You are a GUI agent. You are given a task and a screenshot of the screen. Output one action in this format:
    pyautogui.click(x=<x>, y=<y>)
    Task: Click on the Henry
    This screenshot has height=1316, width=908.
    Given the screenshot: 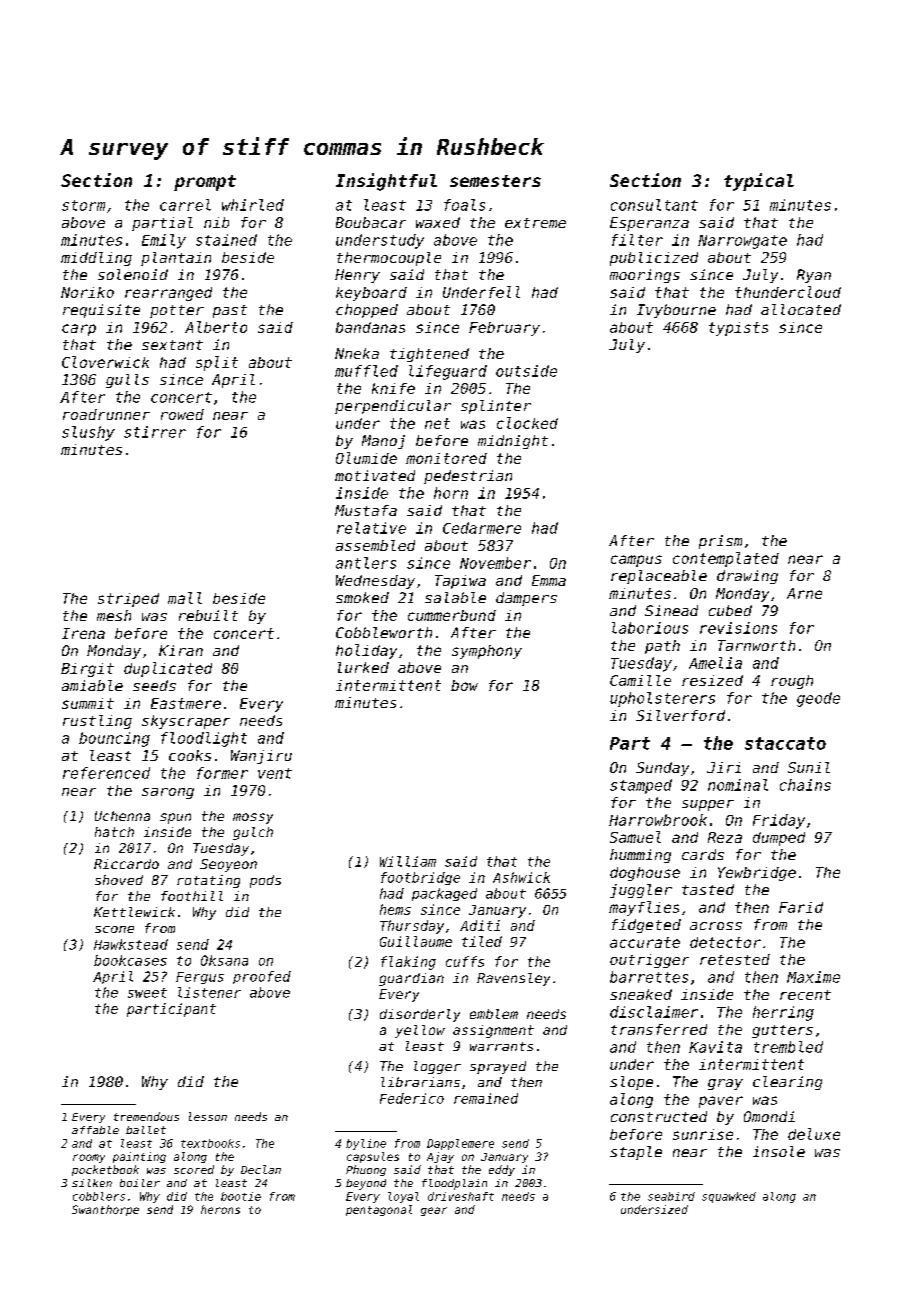 What is the action you would take?
    pyautogui.click(x=357, y=276)
